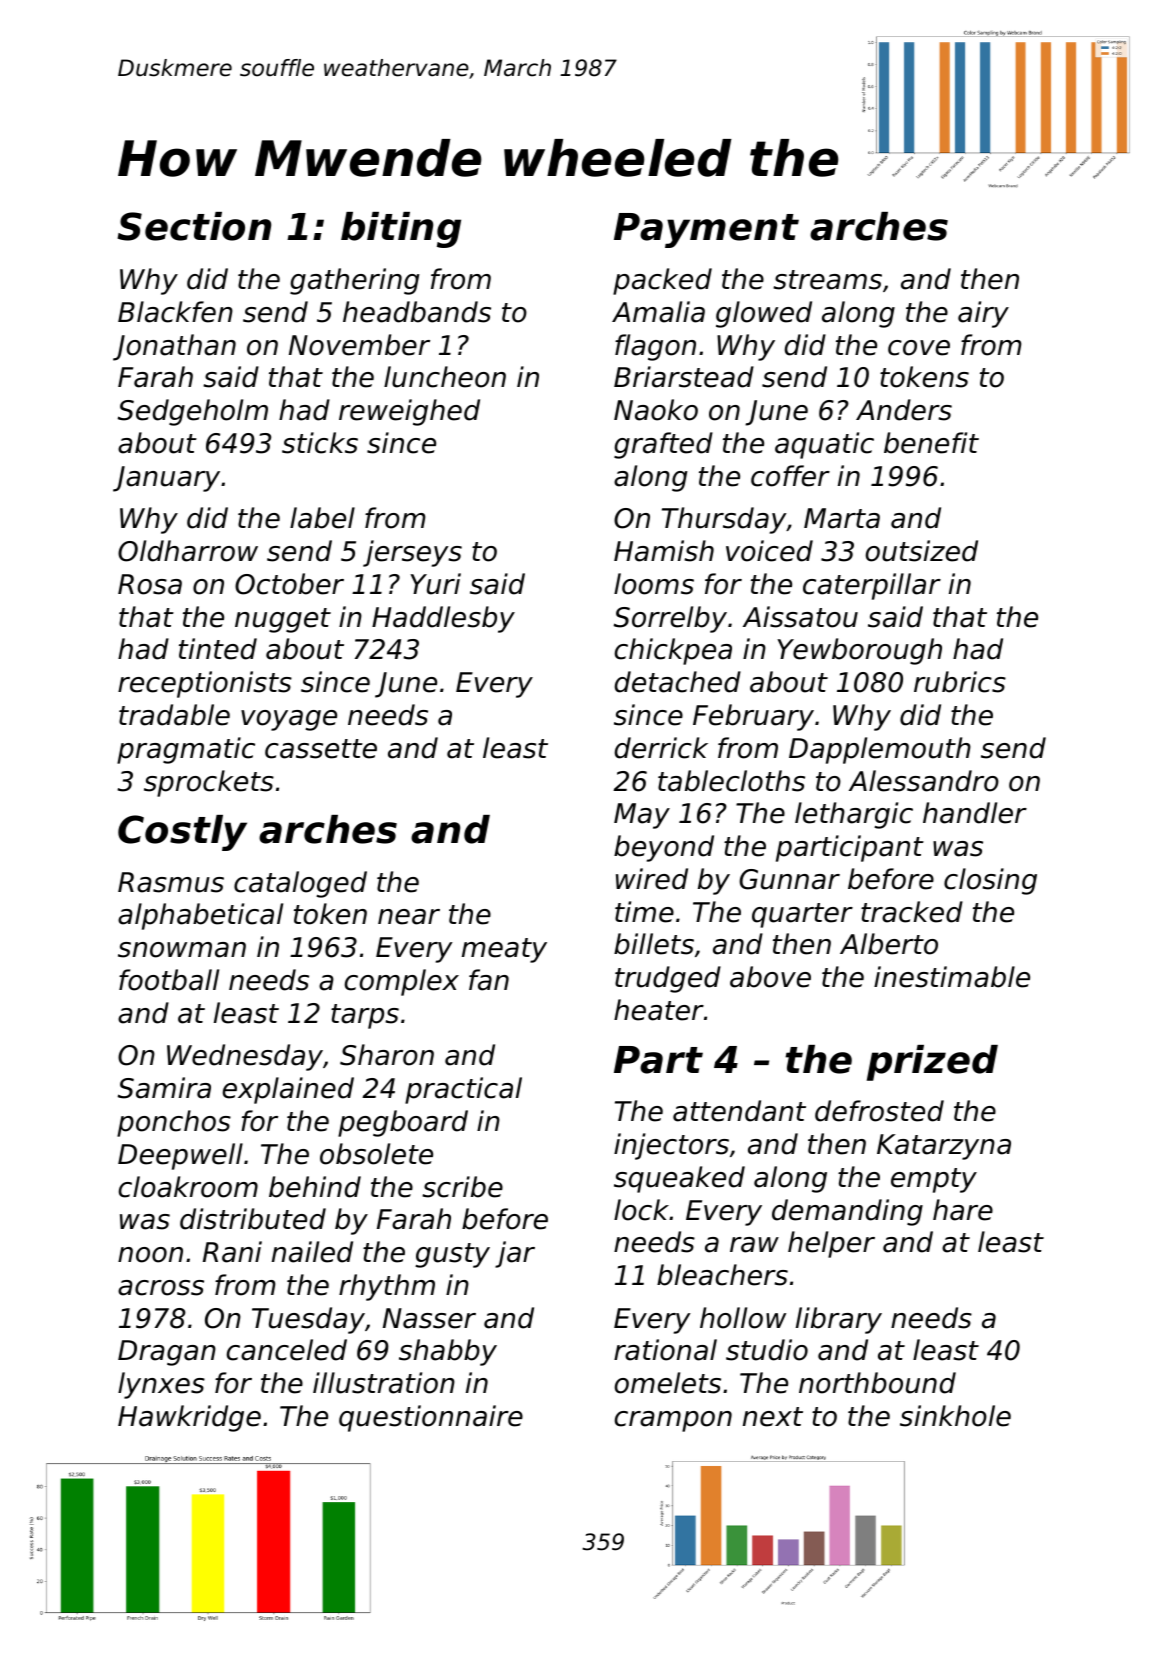 Image resolution: width=1165 pixels, height=1654 pixels. I want to click on airy, so click(983, 314).
